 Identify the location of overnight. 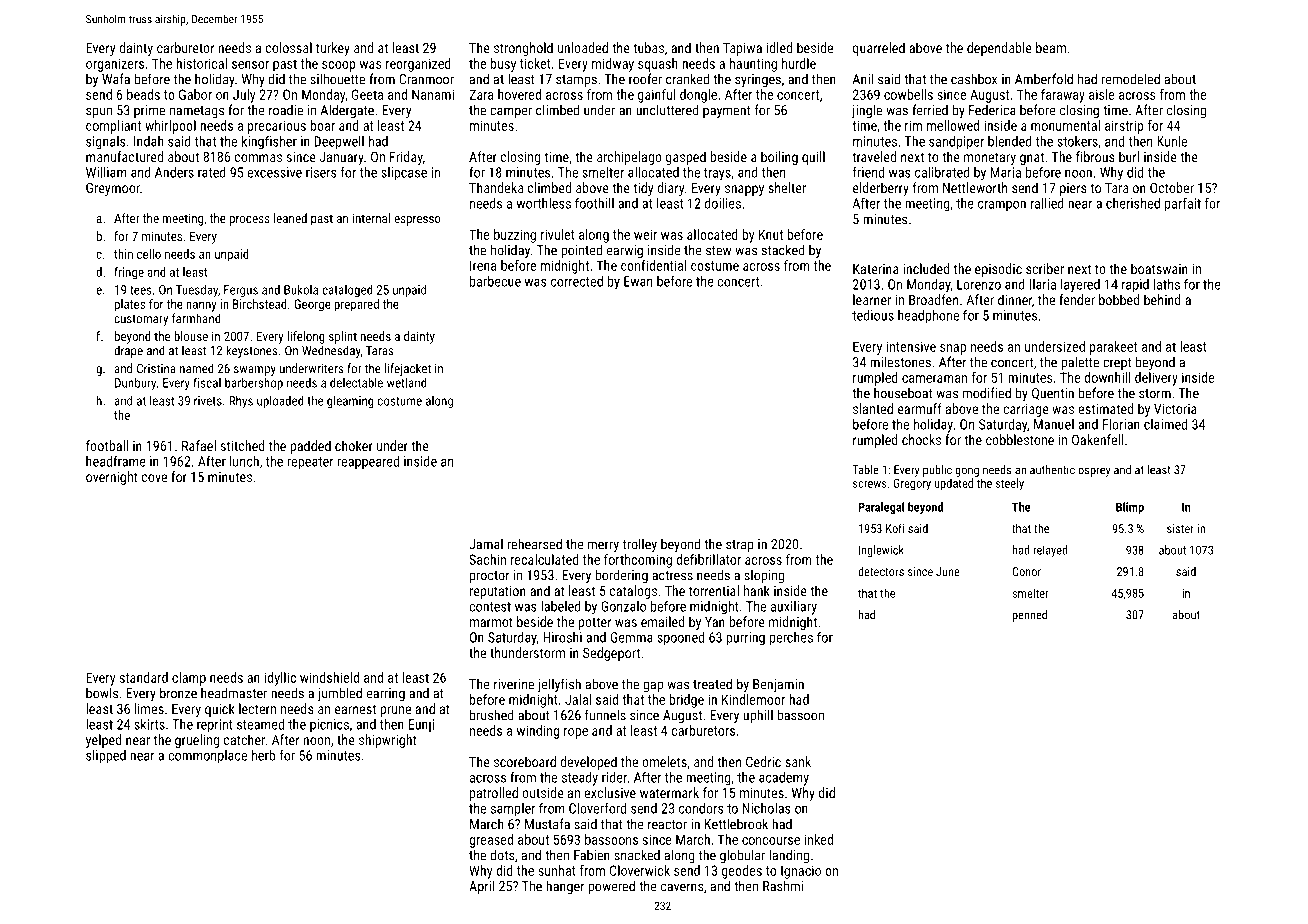
(112, 478).
